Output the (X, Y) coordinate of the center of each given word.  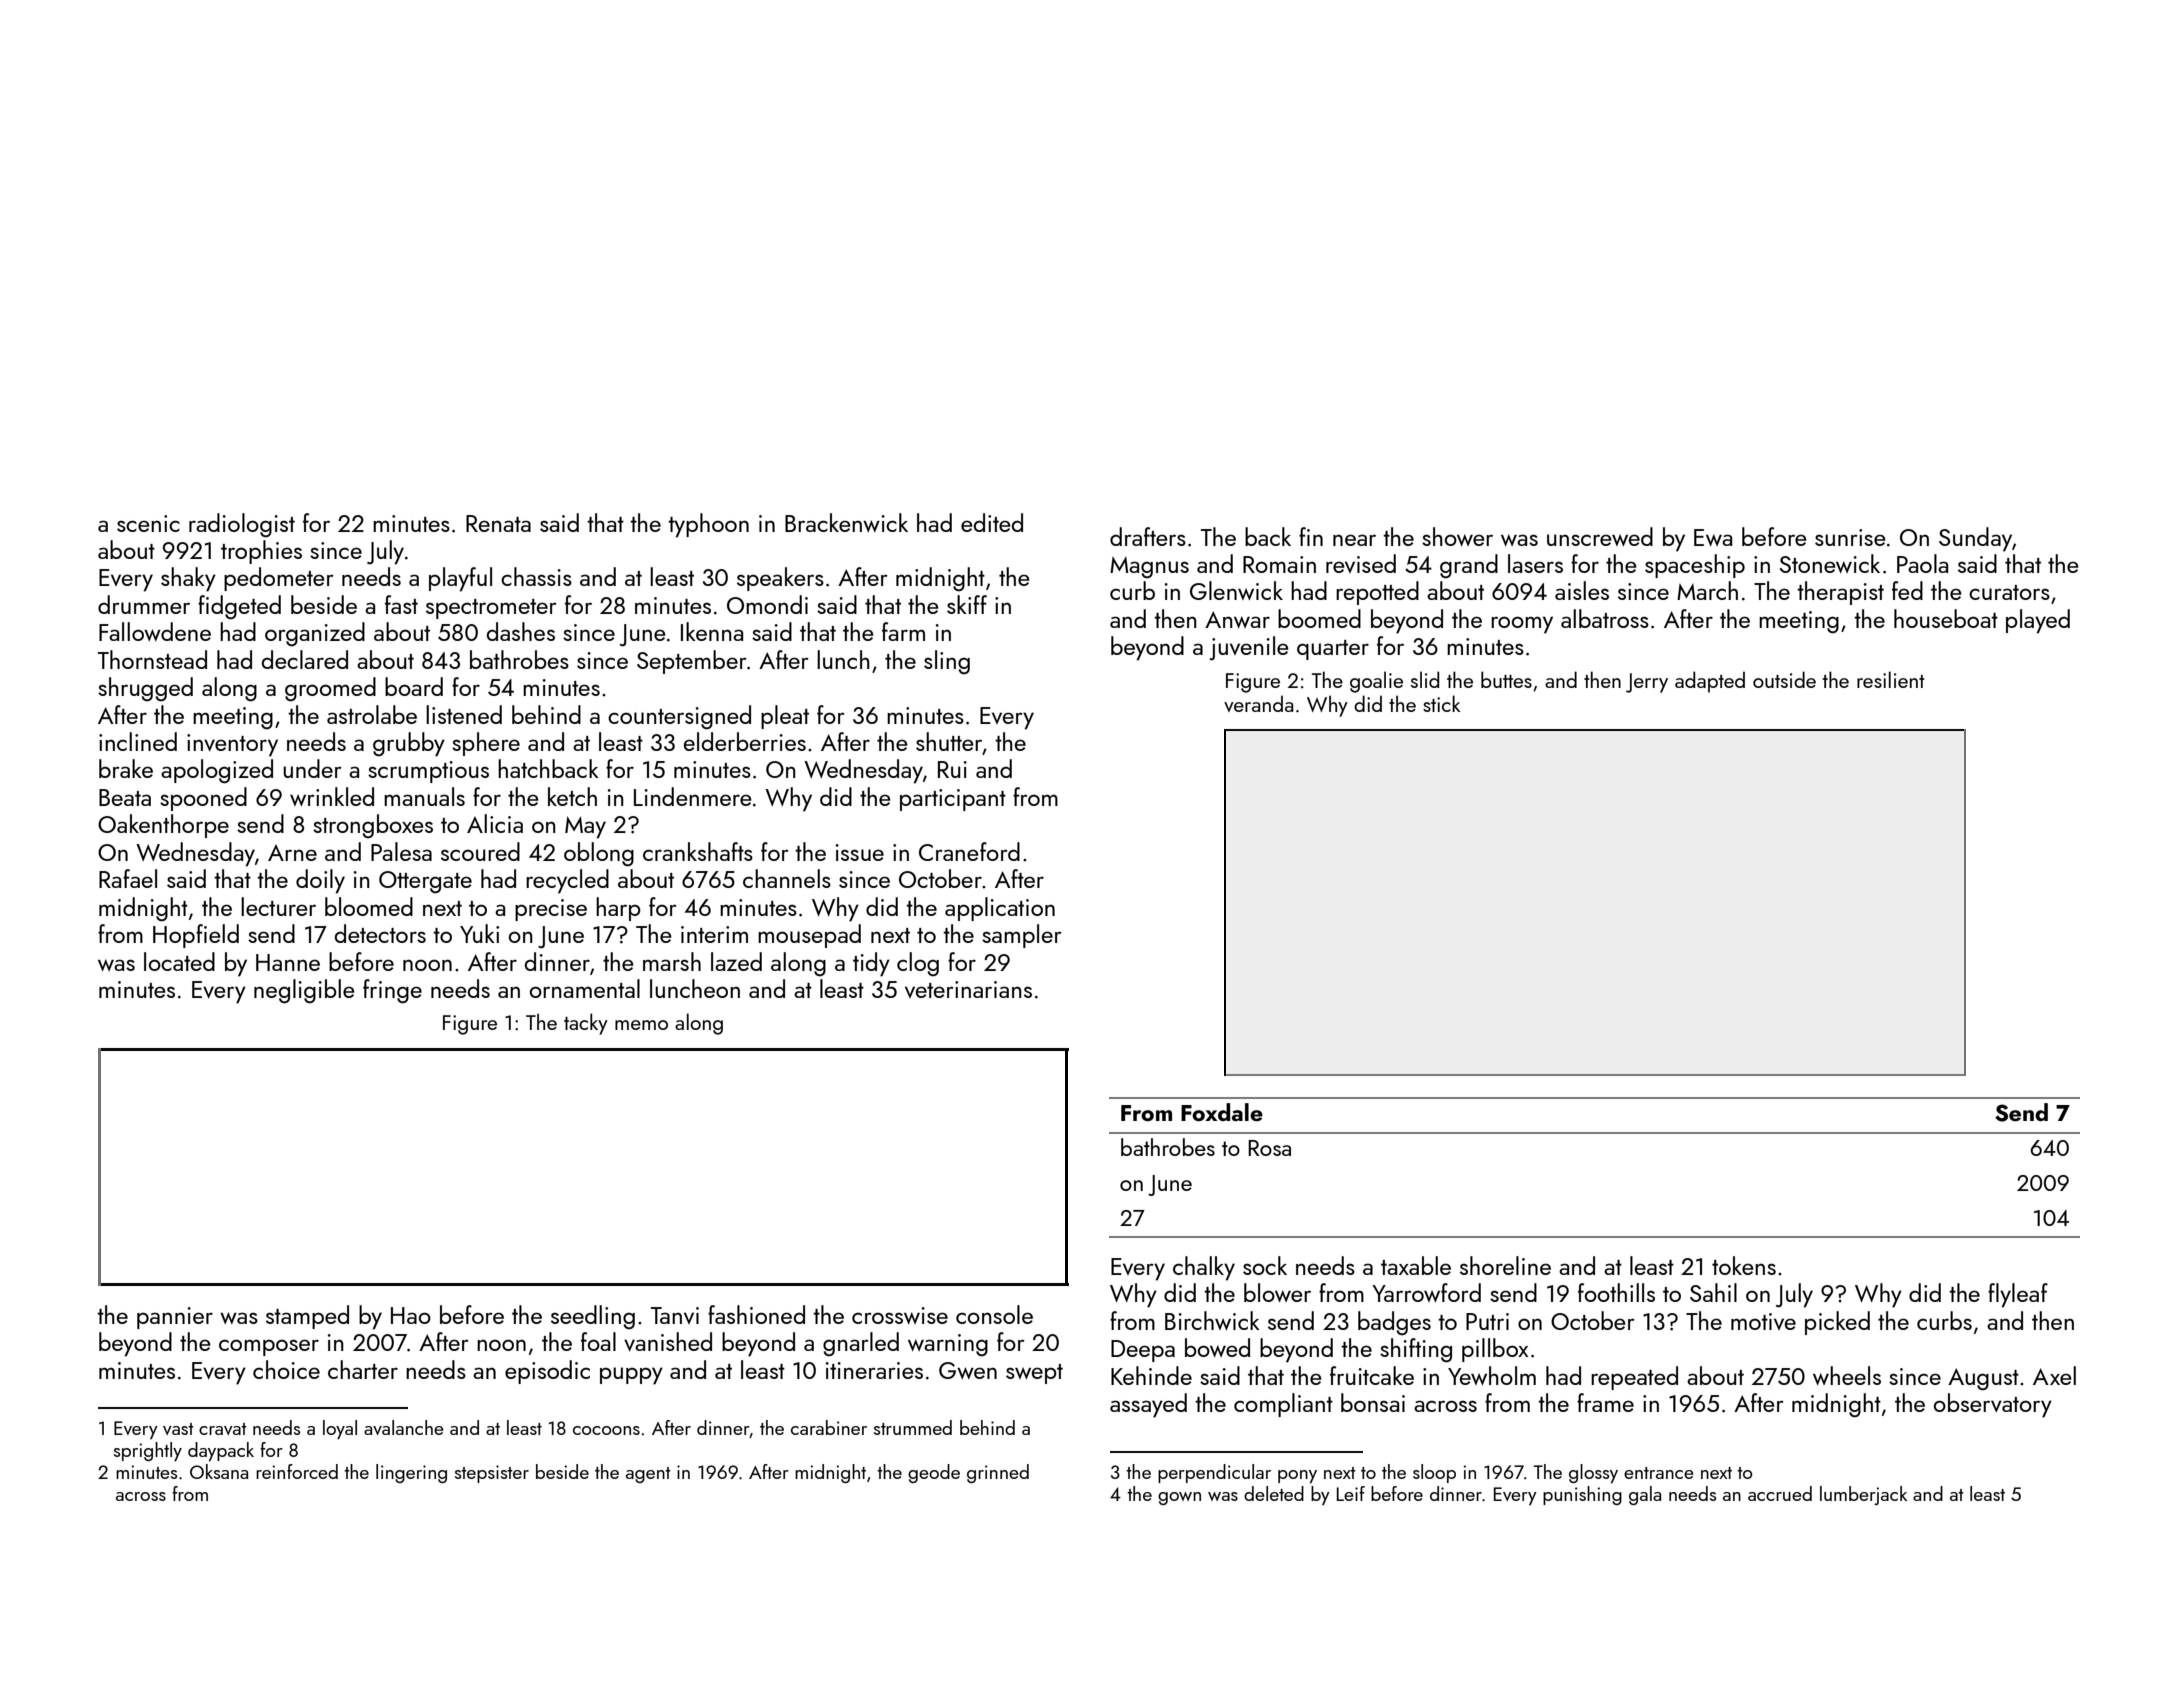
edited (992, 522)
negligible (304, 991)
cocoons (606, 1430)
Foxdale (1222, 1112)
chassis (536, 576)
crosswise (900, 1315)
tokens (1744, 1265)
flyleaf (2018, 1295)
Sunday (1975, 539)
